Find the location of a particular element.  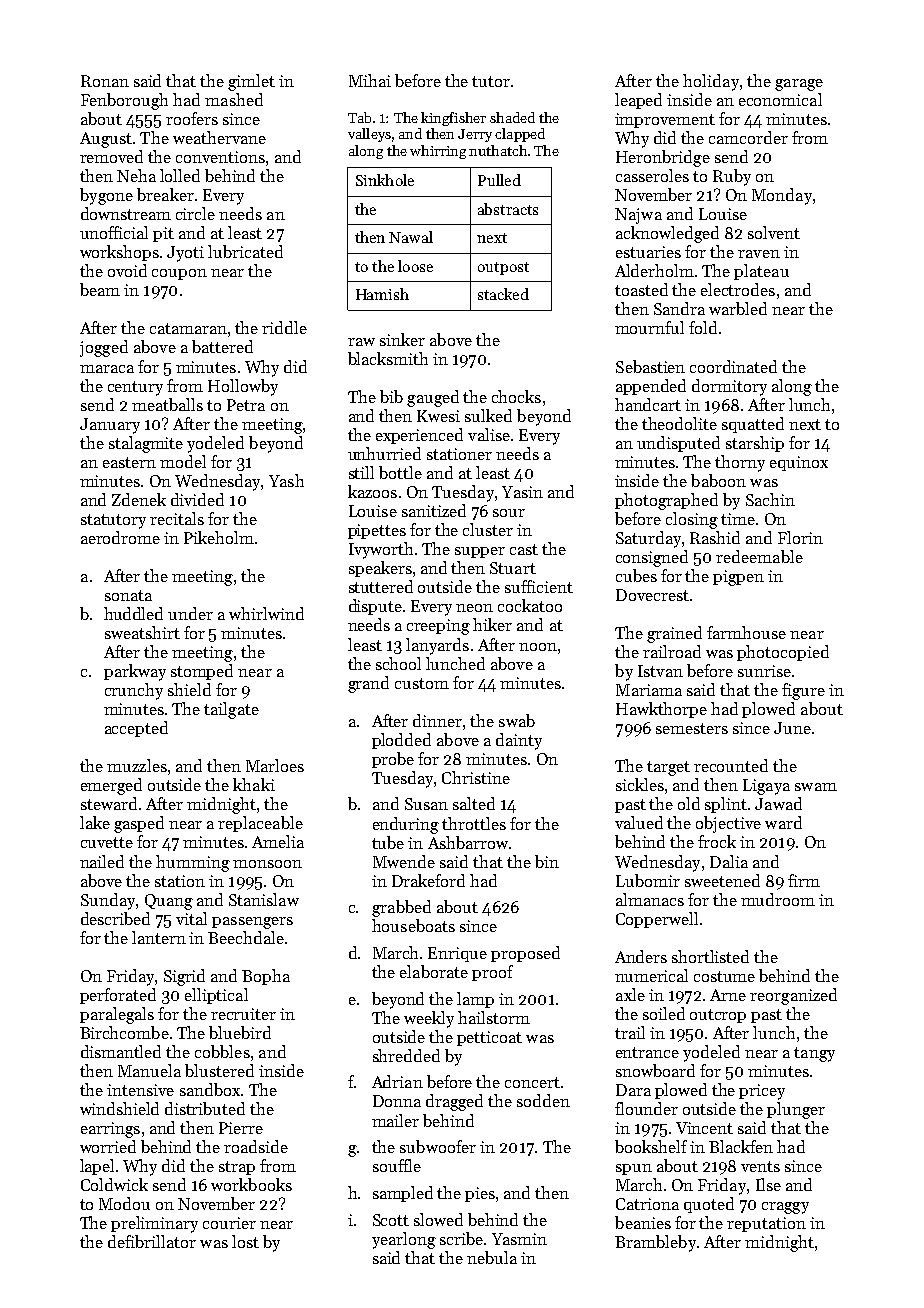

chocks is located at coordinates (516, 396).
